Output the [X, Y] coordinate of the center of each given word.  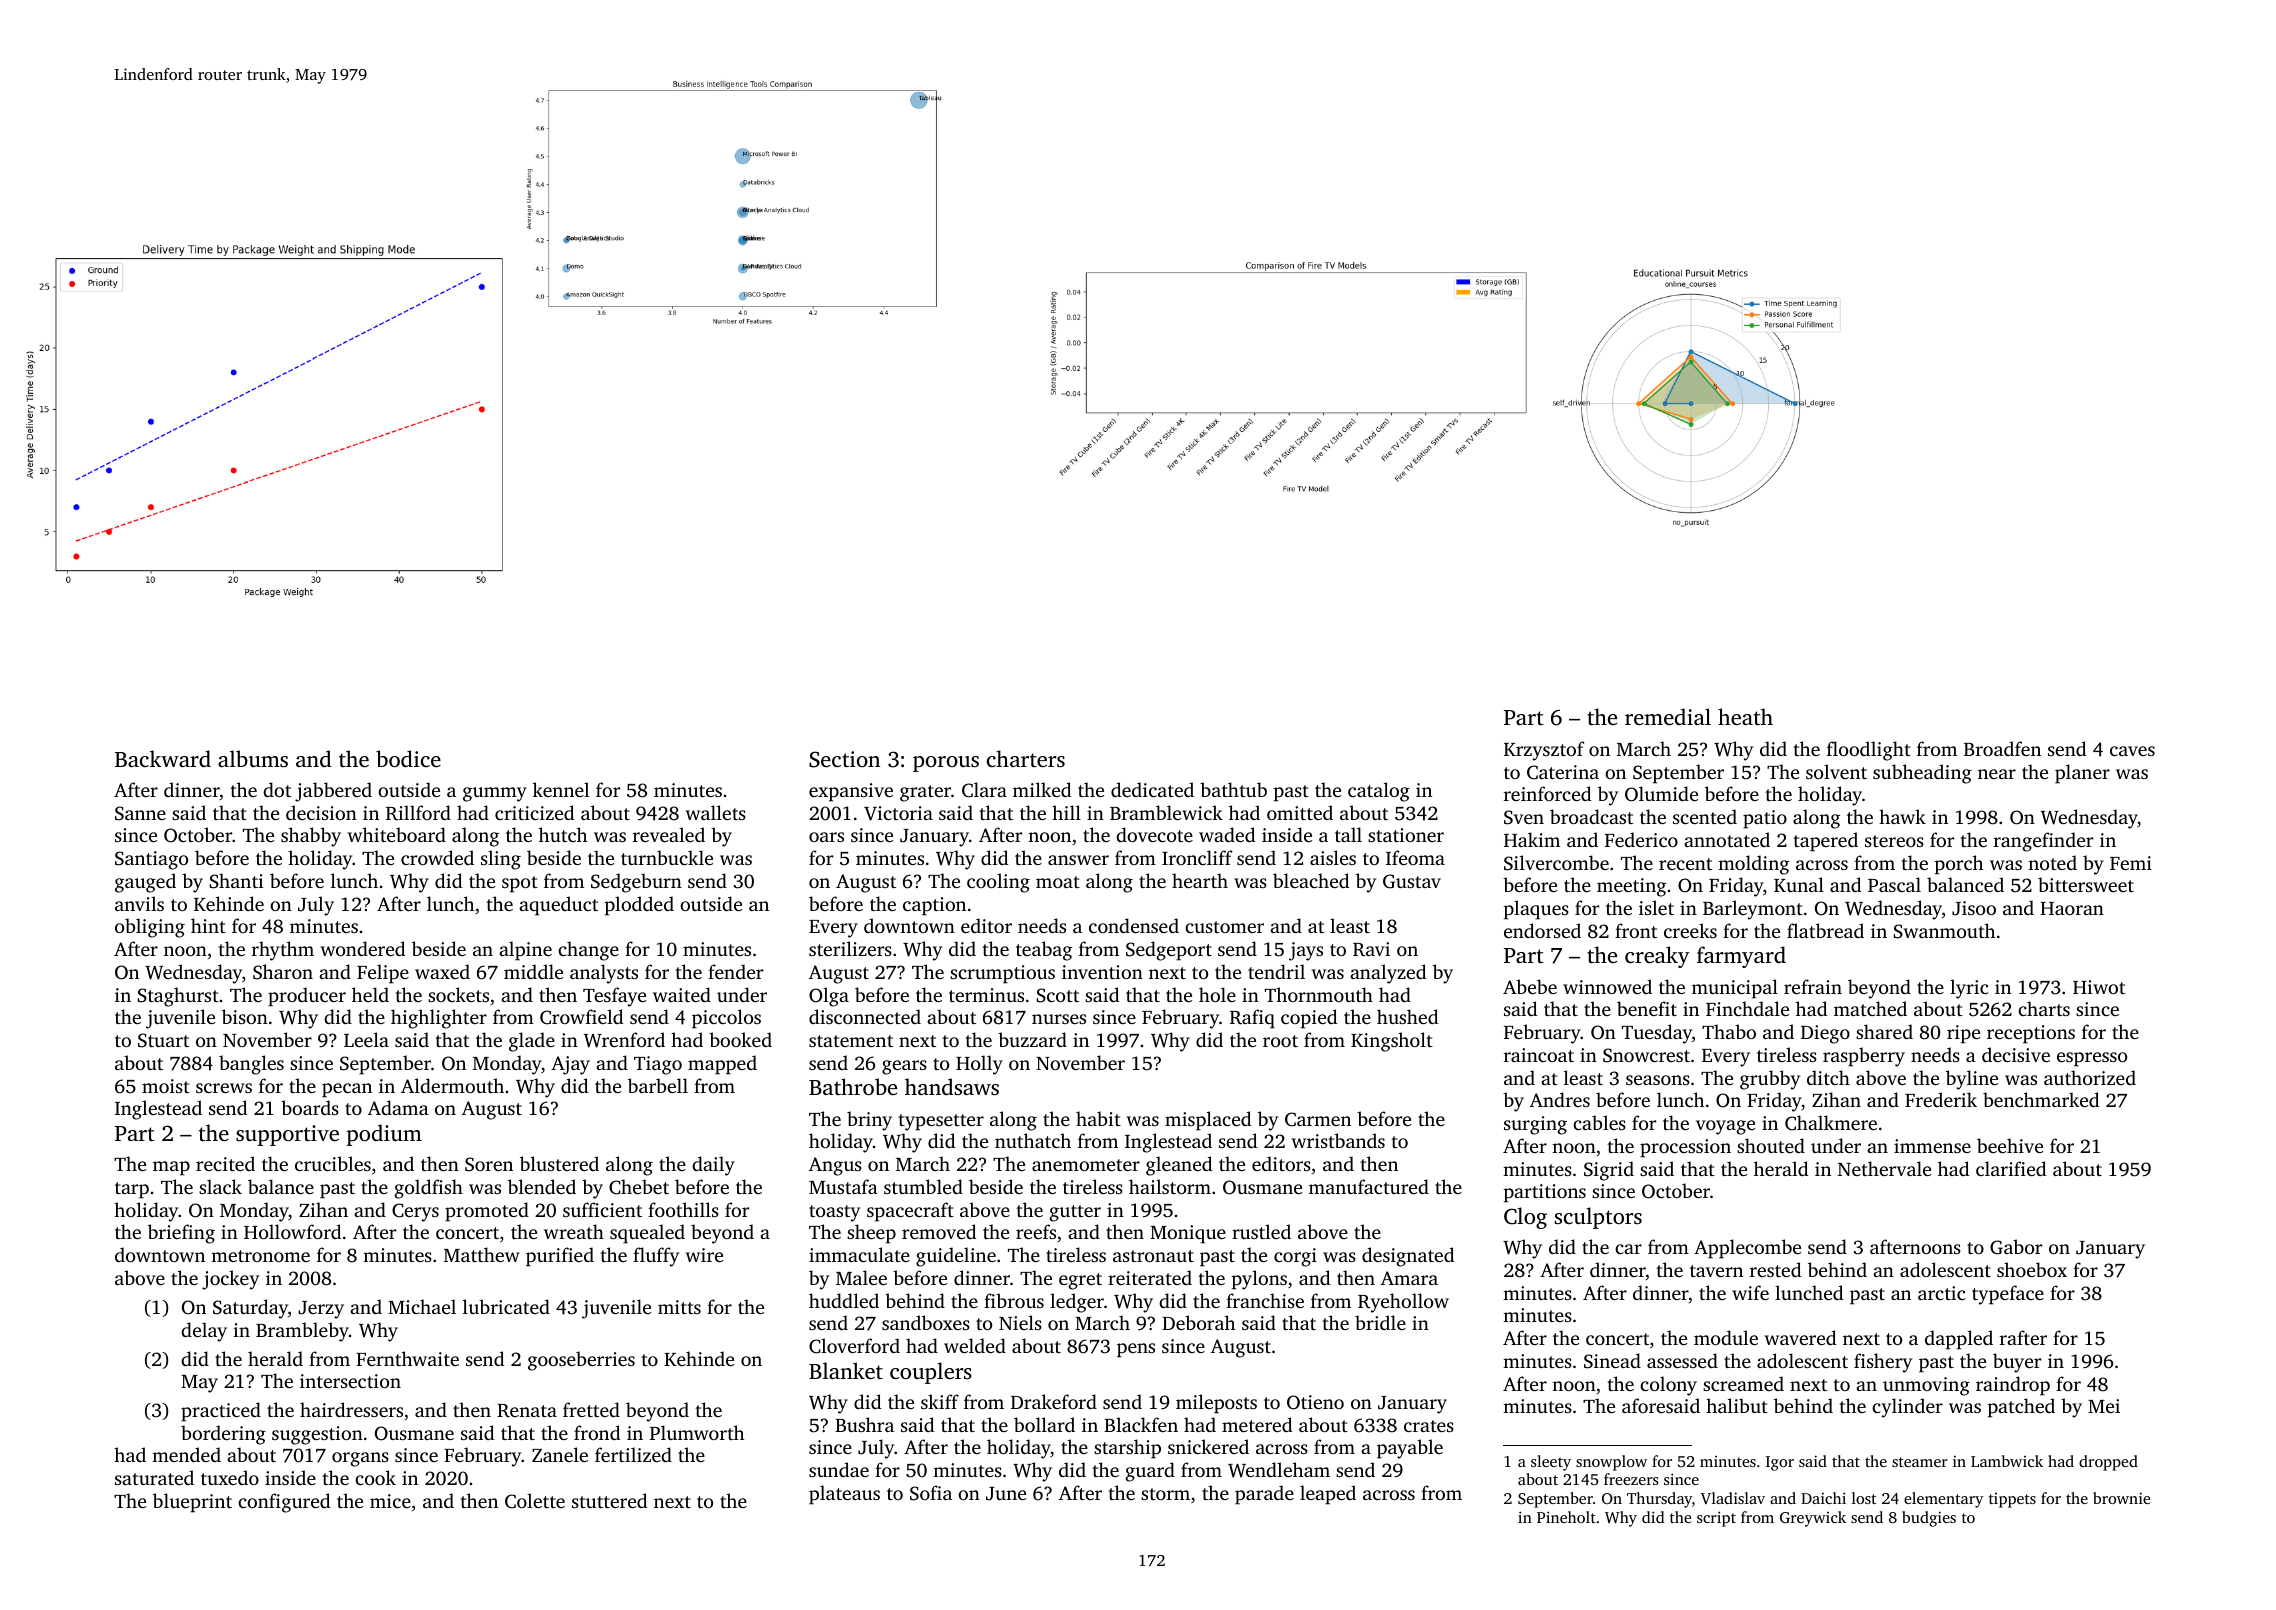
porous [946, 764]
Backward [163, 758]
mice [390, 1501]
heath [1745, 716]
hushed [1407, 1016]
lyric [1969, 989]
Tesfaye [614, 997]
